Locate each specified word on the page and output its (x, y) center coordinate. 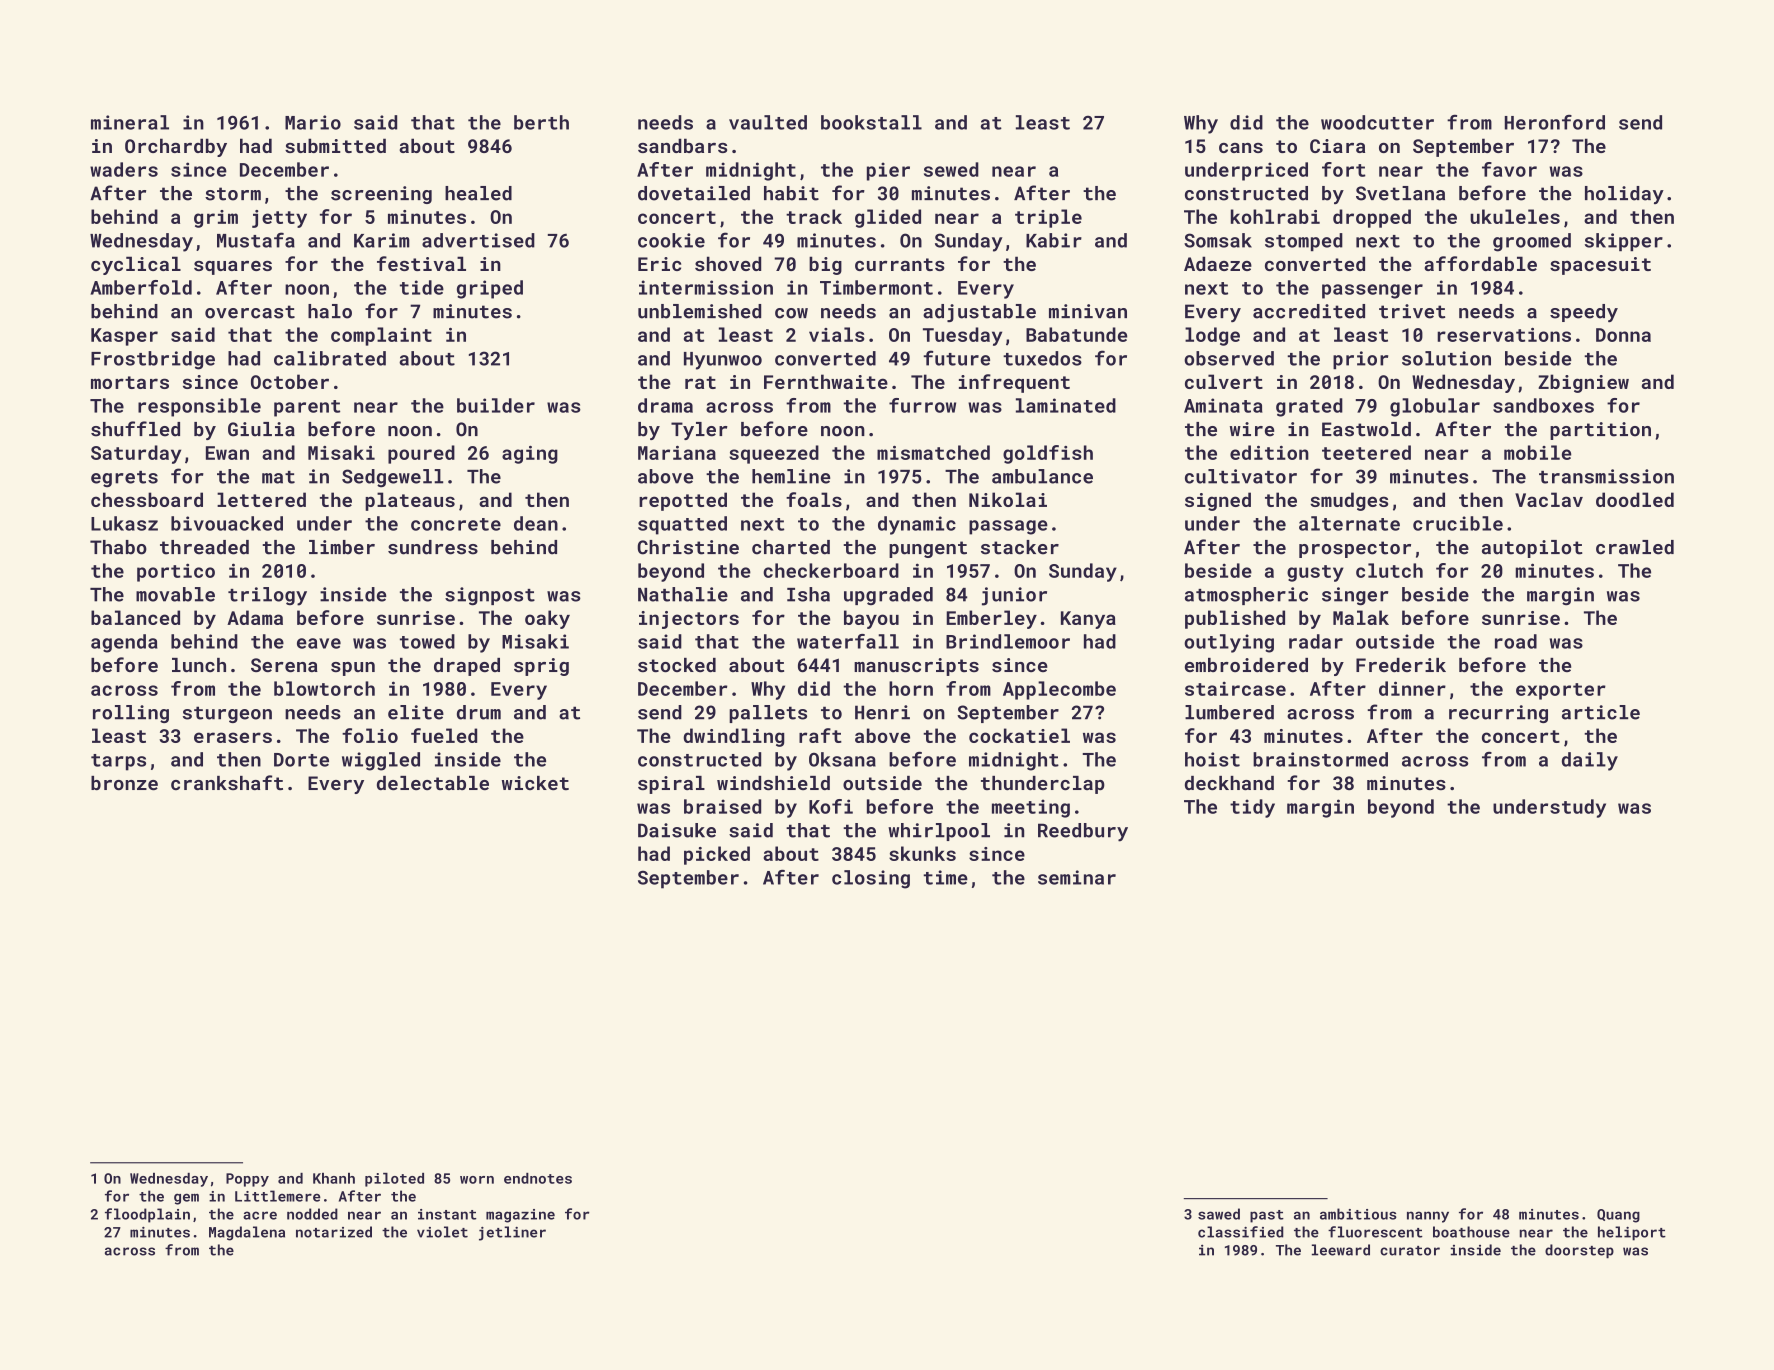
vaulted (768, 122)
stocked (677, 665)
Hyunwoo (723, 361)
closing (871, 879)
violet (442, 1232)
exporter (1561, 691)
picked (717, 855)
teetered (1366, 452)
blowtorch (324, 688)
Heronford (1555, 122)
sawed (1219, 1214)
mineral (130, 122)
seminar (1077, 877)
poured (421, 454)
